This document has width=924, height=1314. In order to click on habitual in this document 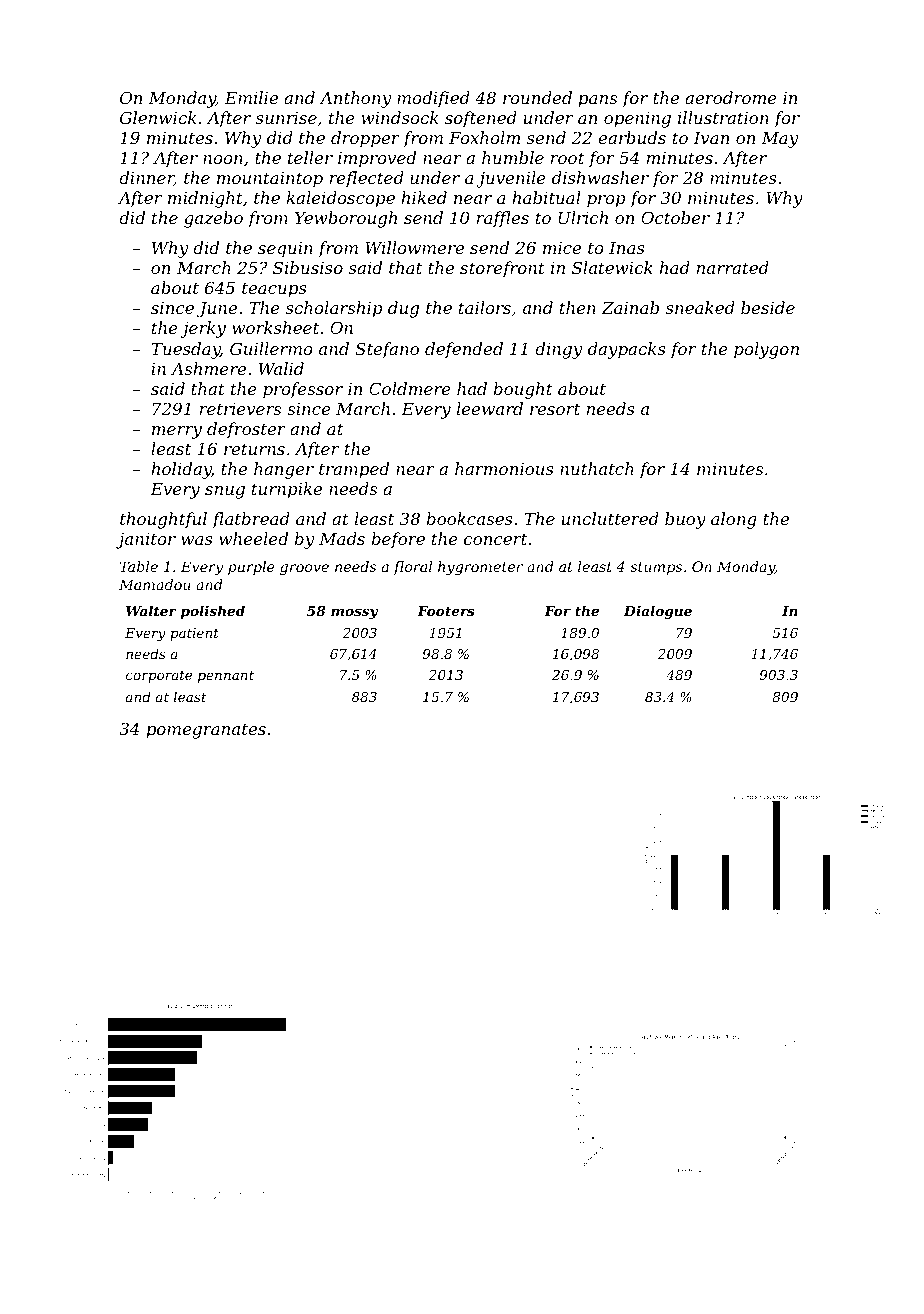, I will do `click(546, 197)`.
